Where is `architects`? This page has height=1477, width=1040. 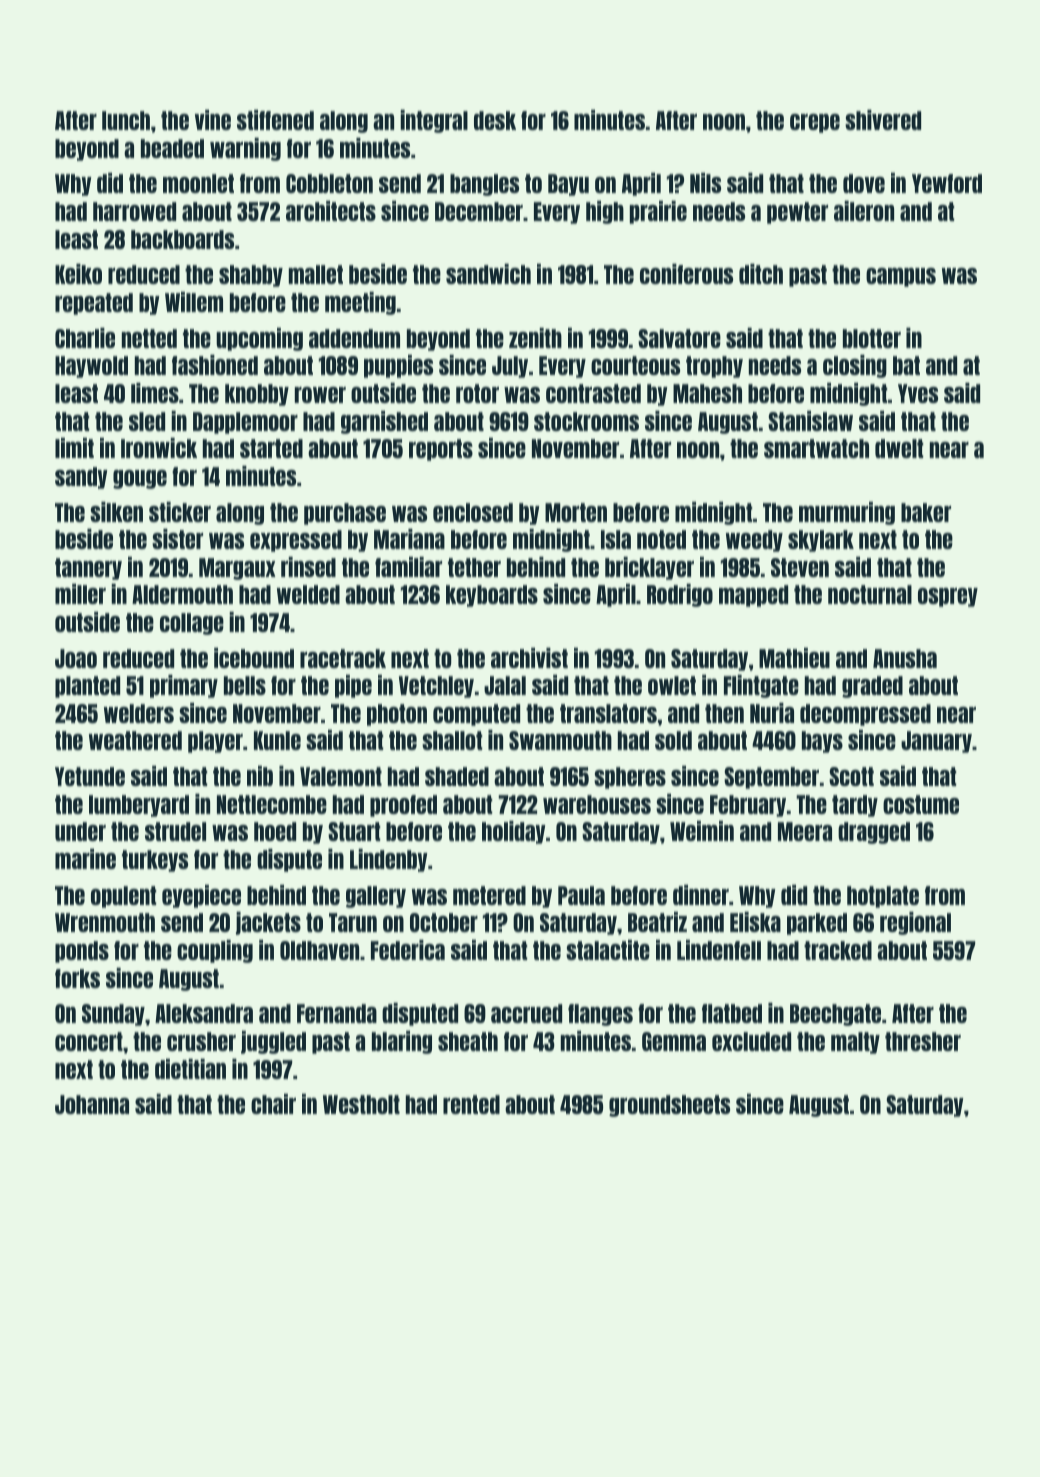
architects is located at coordinates (331, 211).
